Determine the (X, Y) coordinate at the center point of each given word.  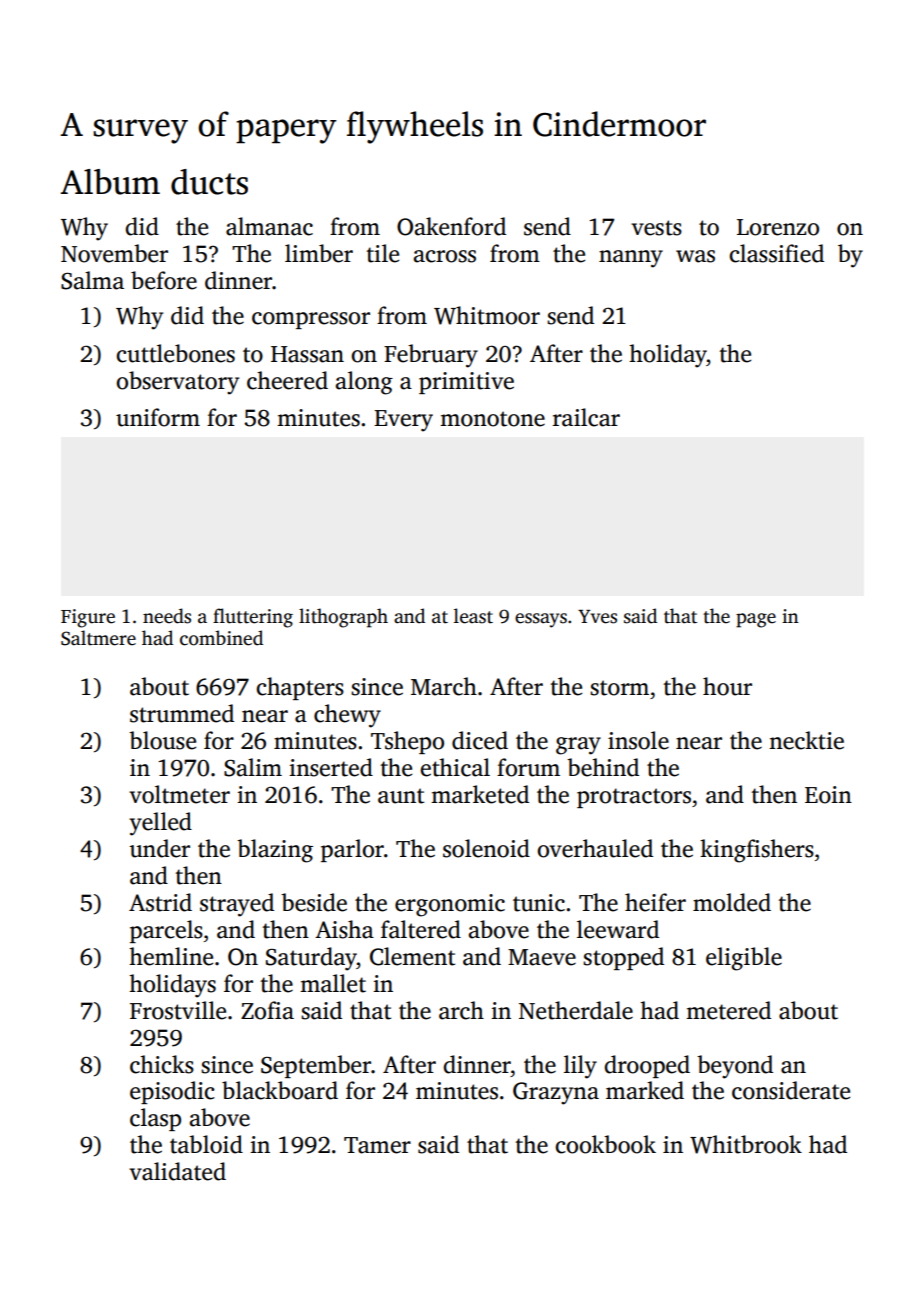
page (756, 620)
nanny (631, 259)
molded (732, 902)
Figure (88, 618)
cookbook (605, 1144)
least (473, 616)
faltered (421, 929)
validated (177, 1171)
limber (319, 253)
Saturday (311, 959)
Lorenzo (778, 227)
